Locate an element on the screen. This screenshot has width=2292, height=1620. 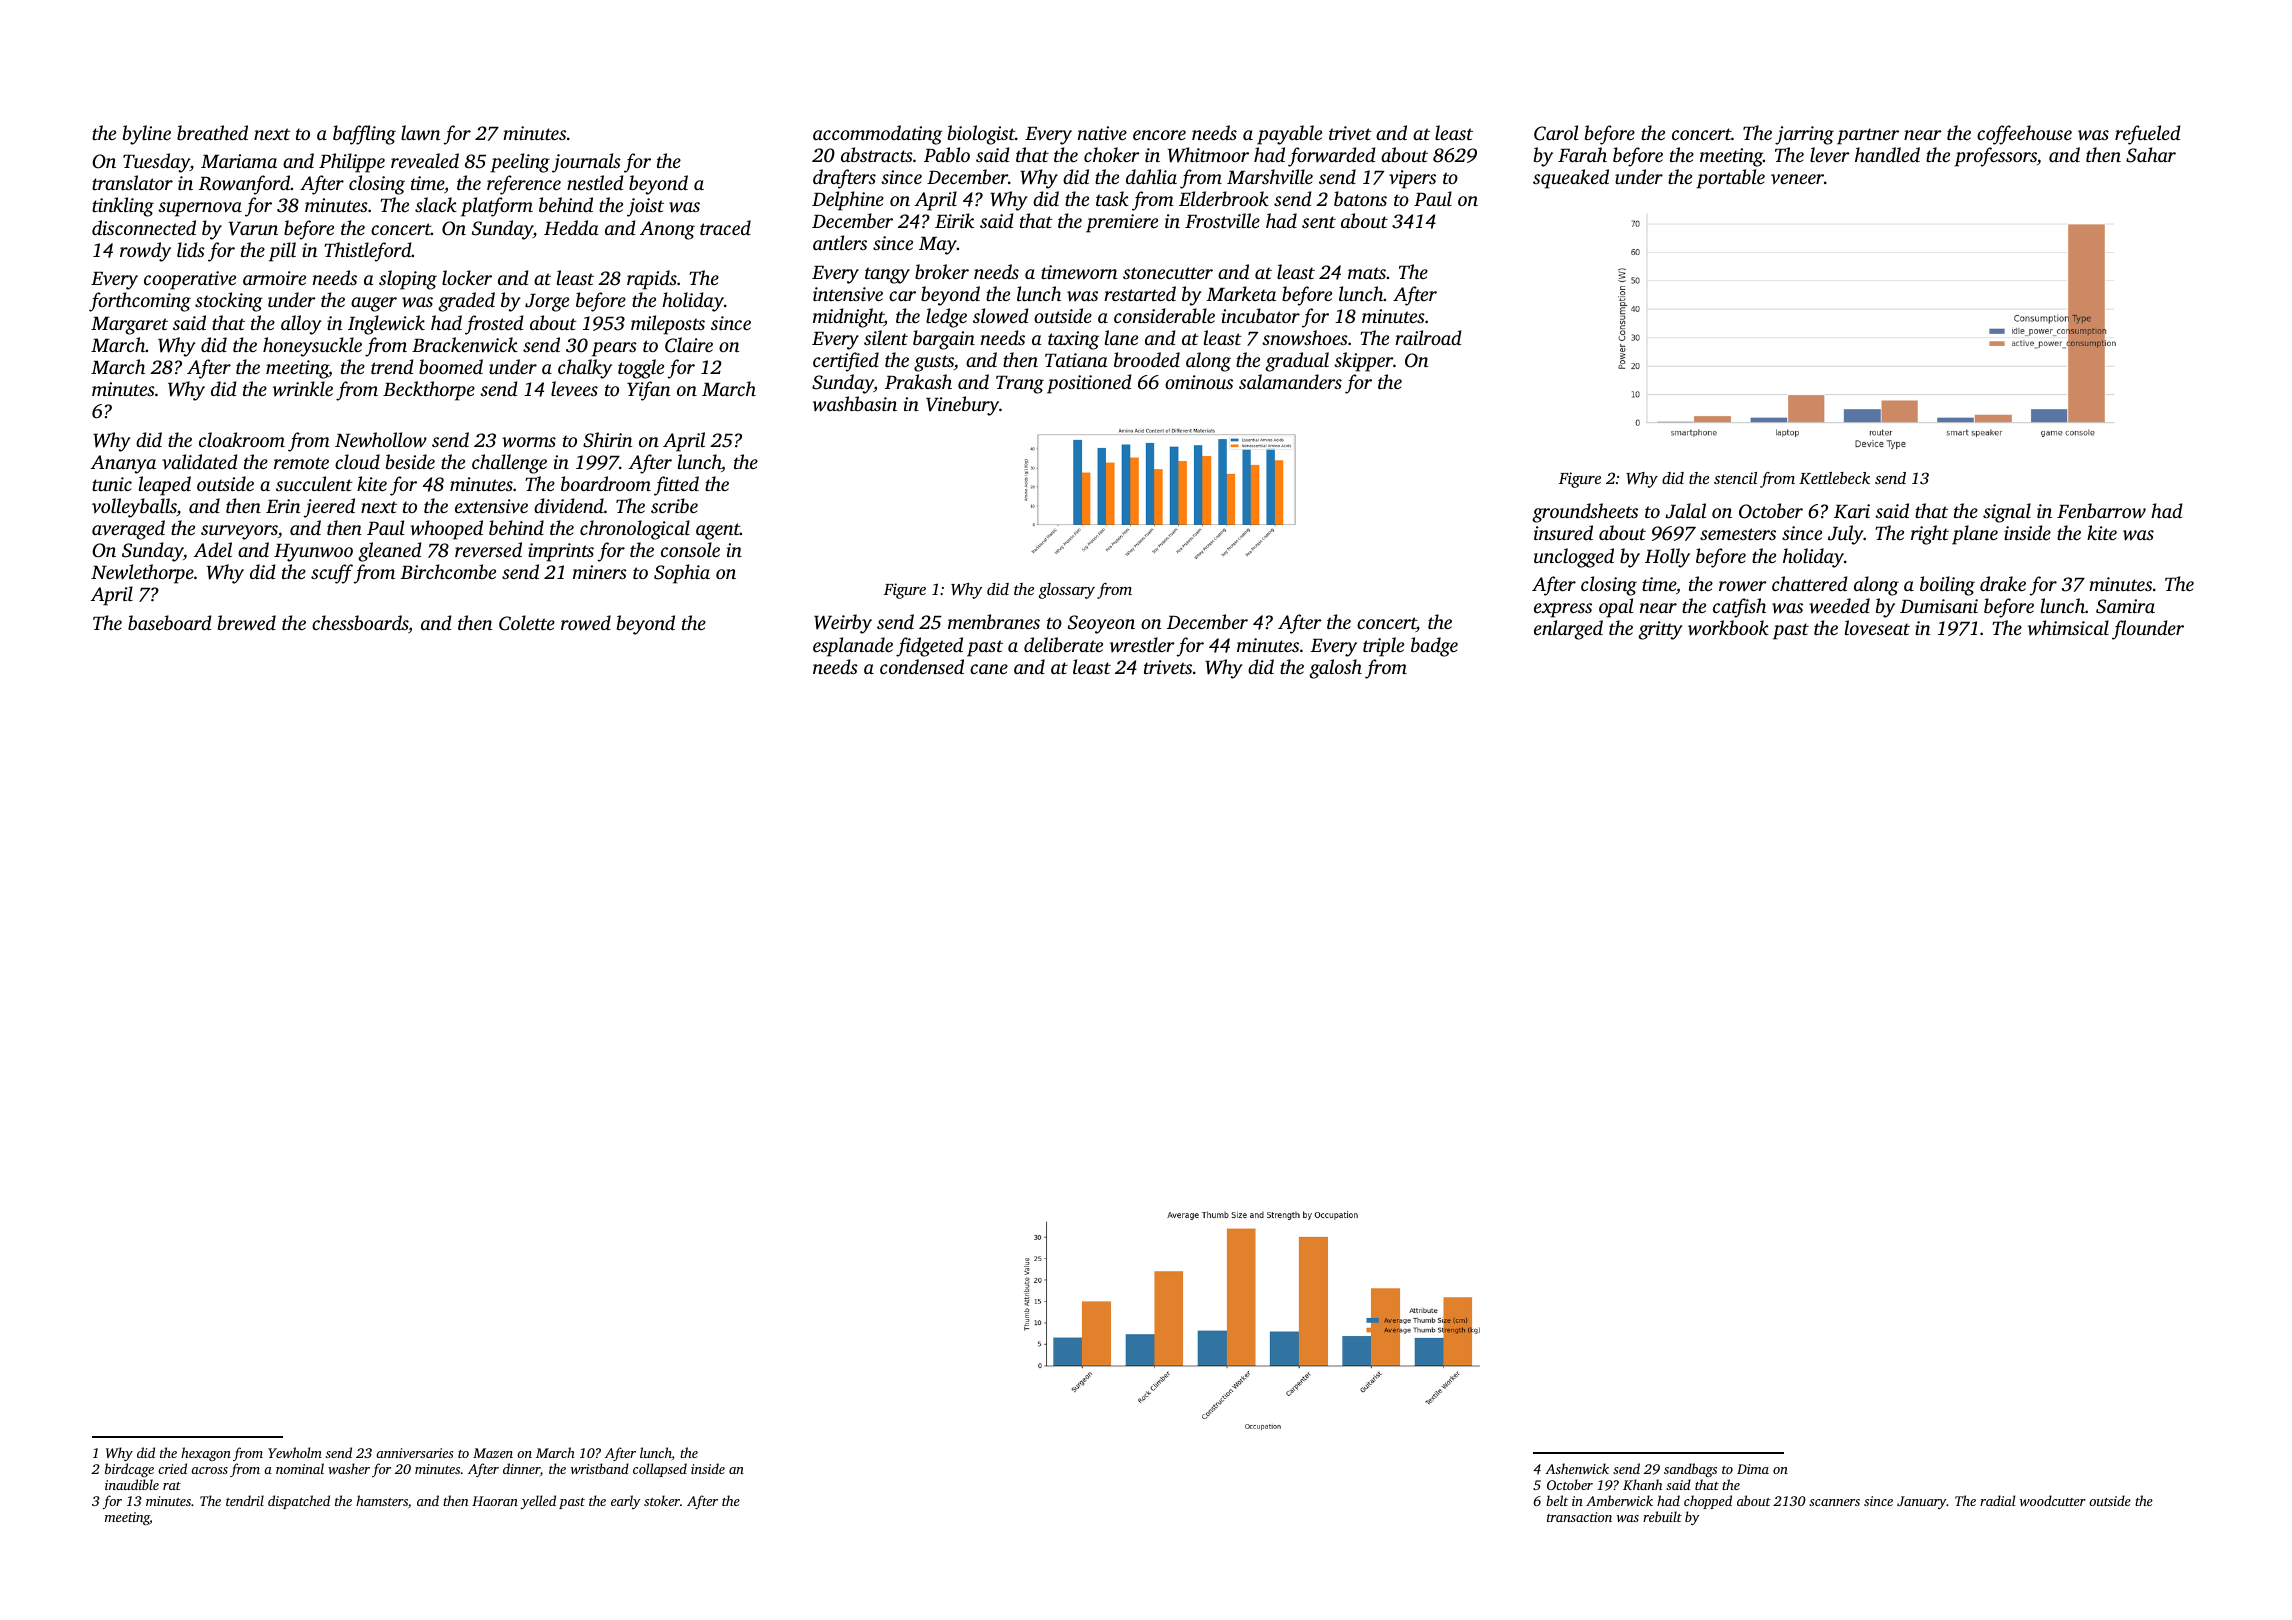
Sahar is located at coordinates (2151, 155).
